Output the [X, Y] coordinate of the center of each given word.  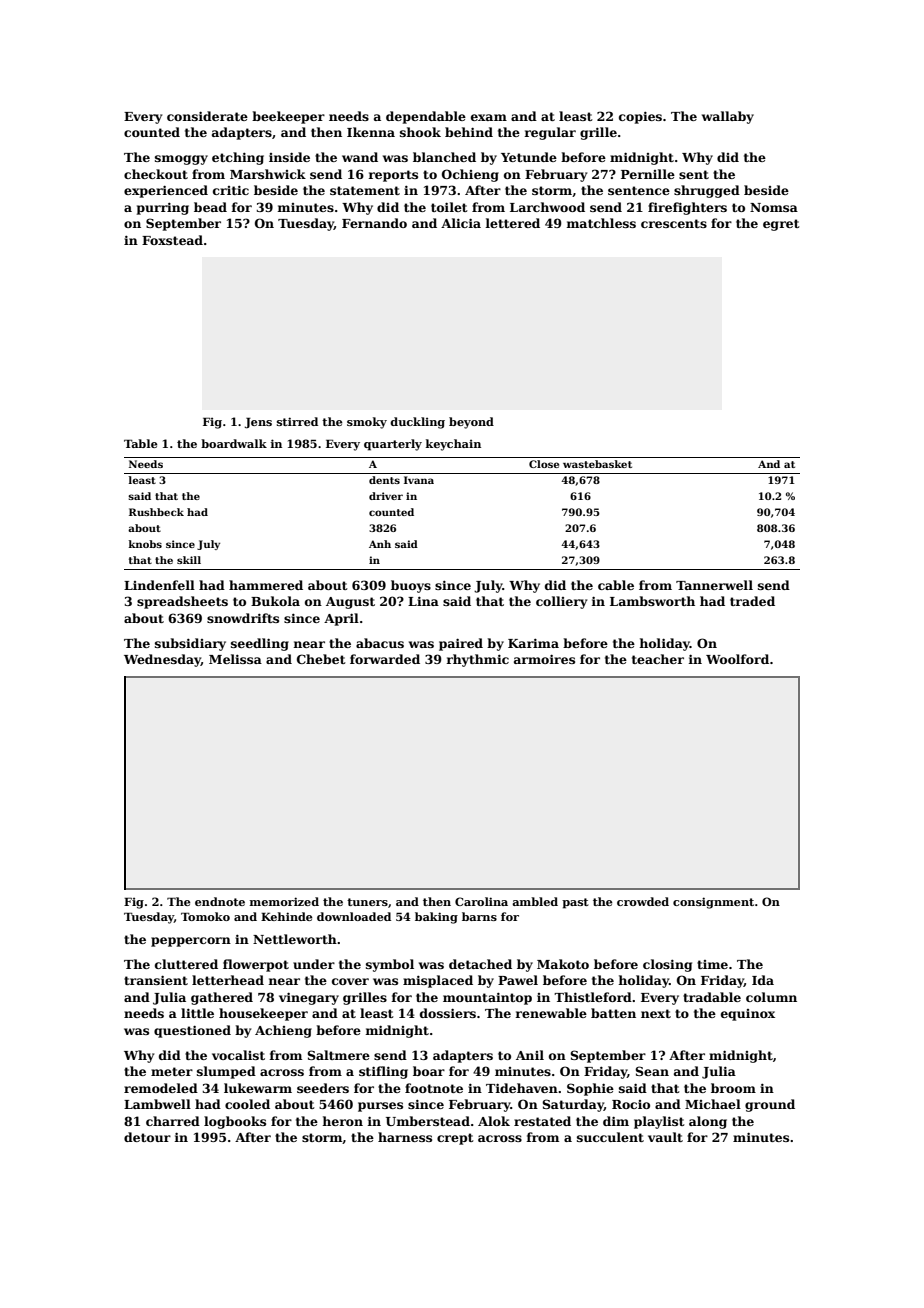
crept [455, 1139]
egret [781, 225]
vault [665, 1137]
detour [147, 1137]
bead [210, 207]
